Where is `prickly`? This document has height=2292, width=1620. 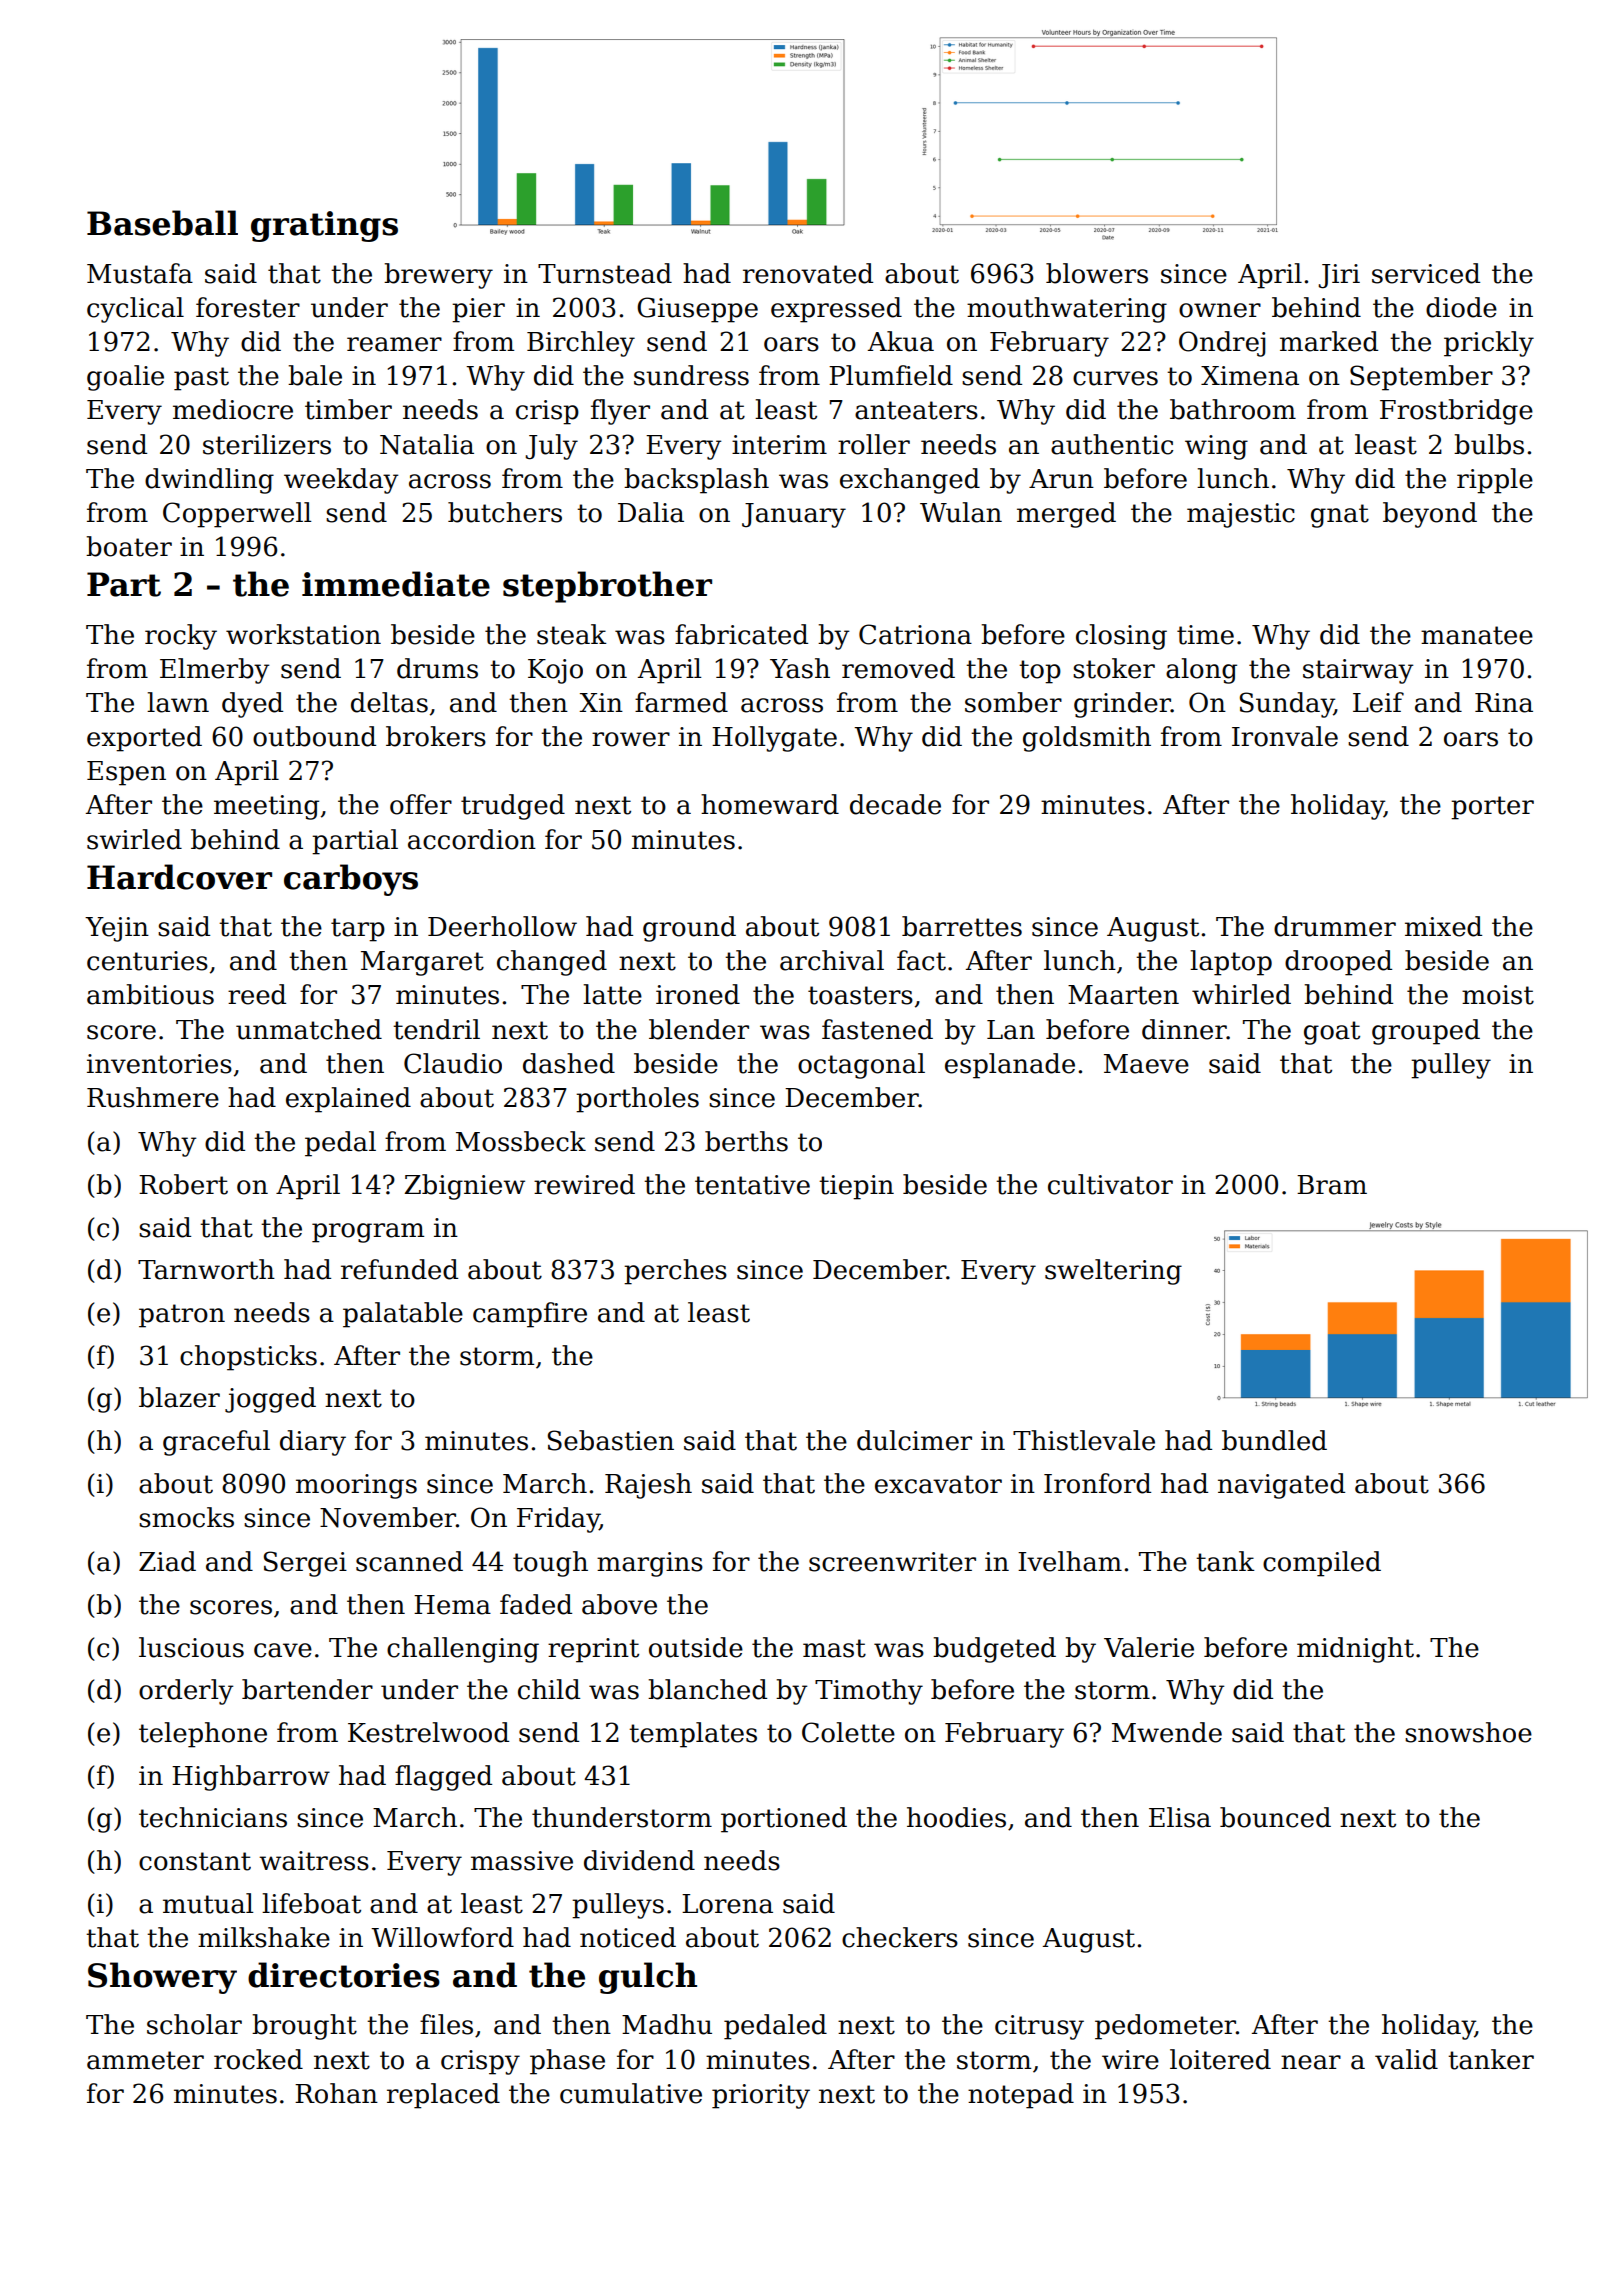
prickly is located at coordinates (1489, 344).
